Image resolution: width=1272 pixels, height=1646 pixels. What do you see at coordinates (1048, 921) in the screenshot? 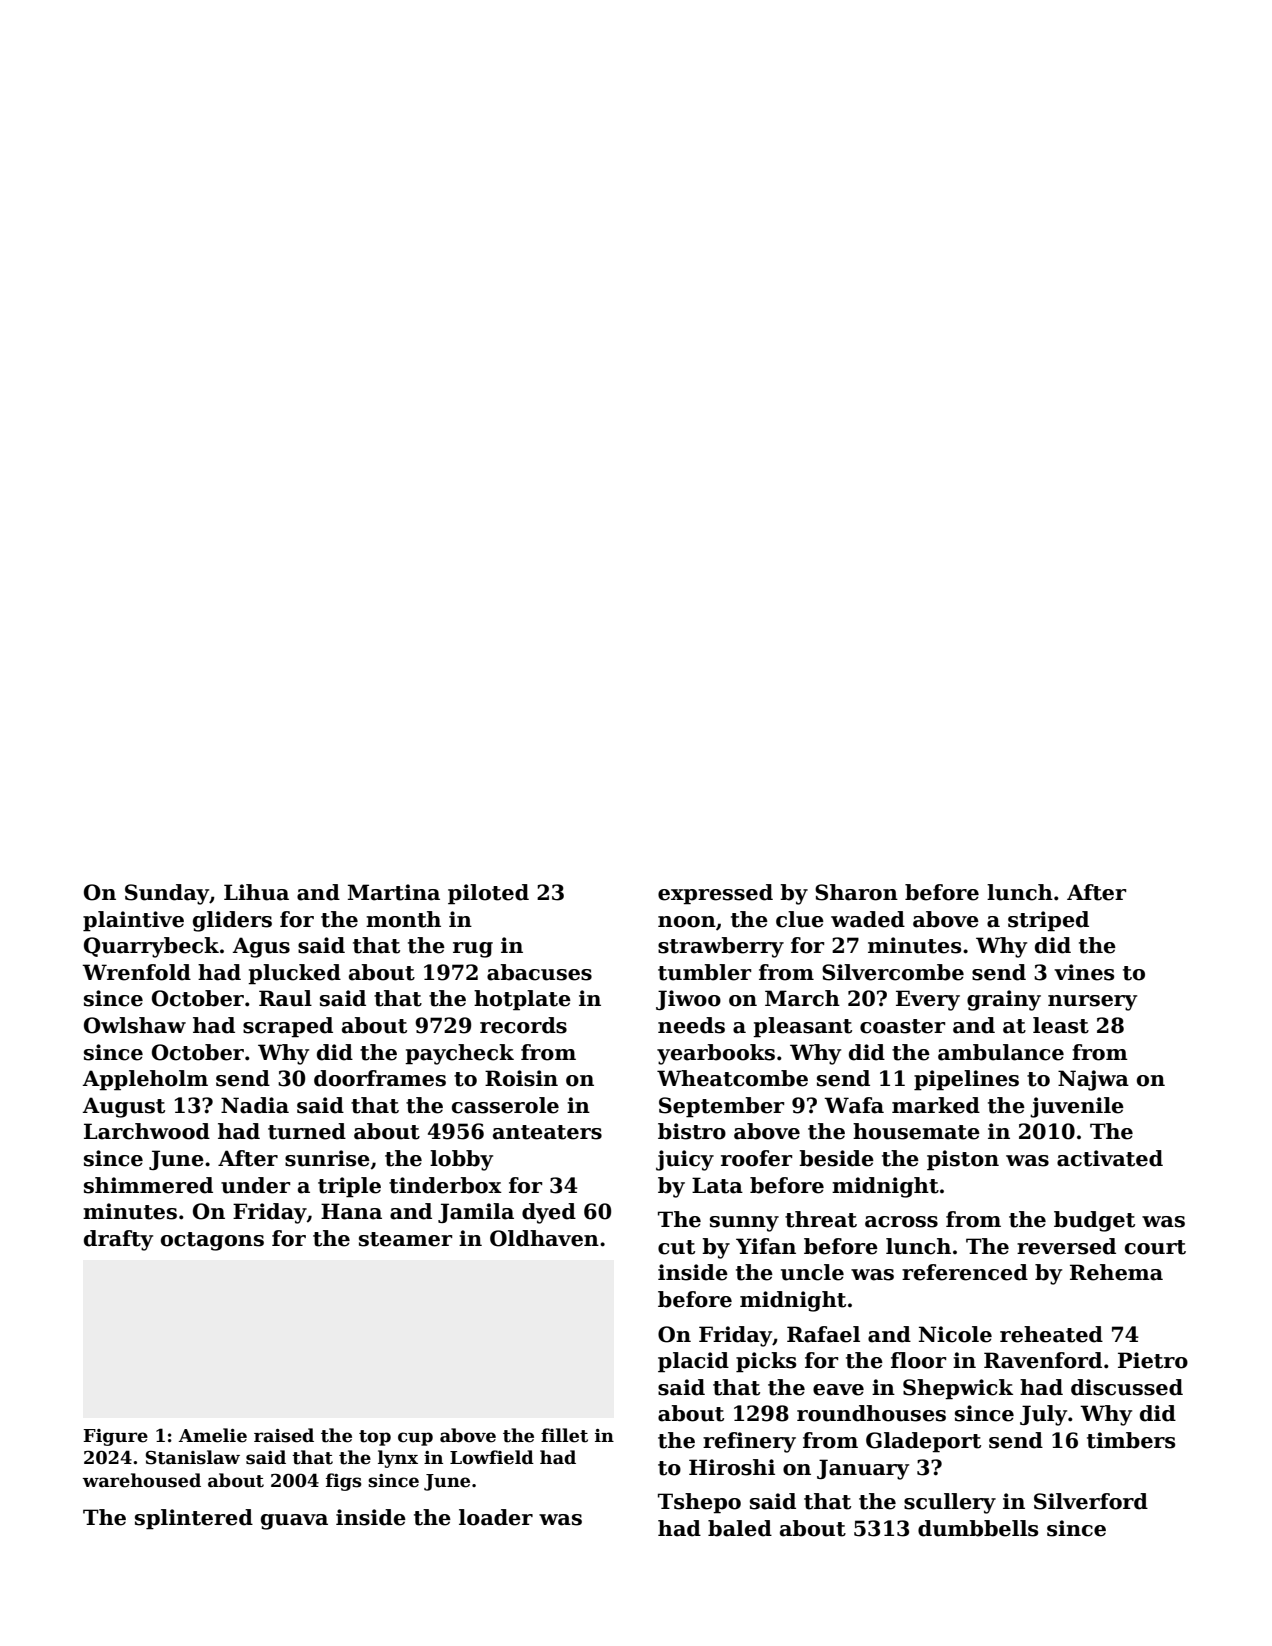
I see `striped` at bounding box center [1048, 921].
